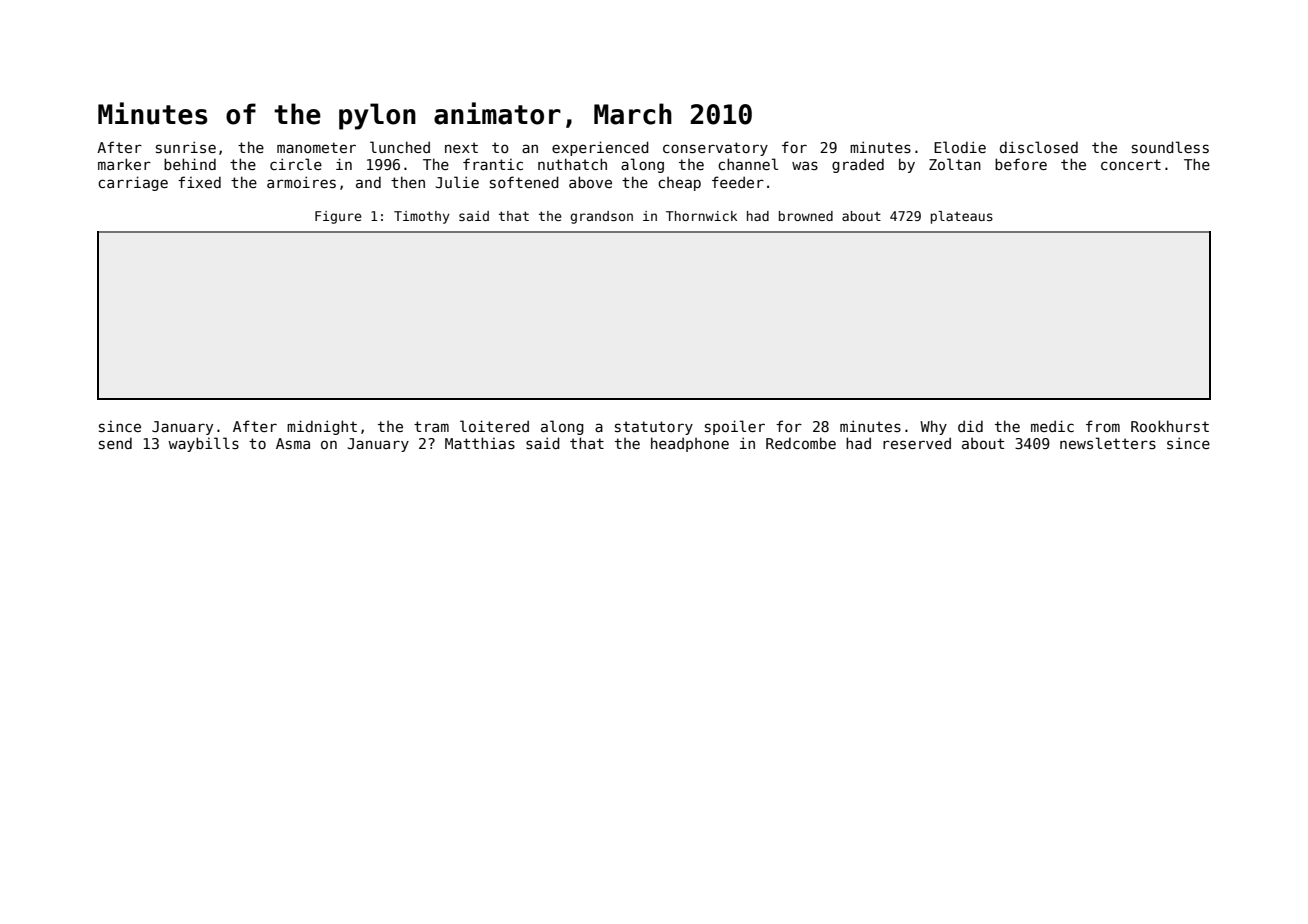  What do you see at coordinates (322, 427) in the image?
I see `midnight` at bounding box center [322, 427].
